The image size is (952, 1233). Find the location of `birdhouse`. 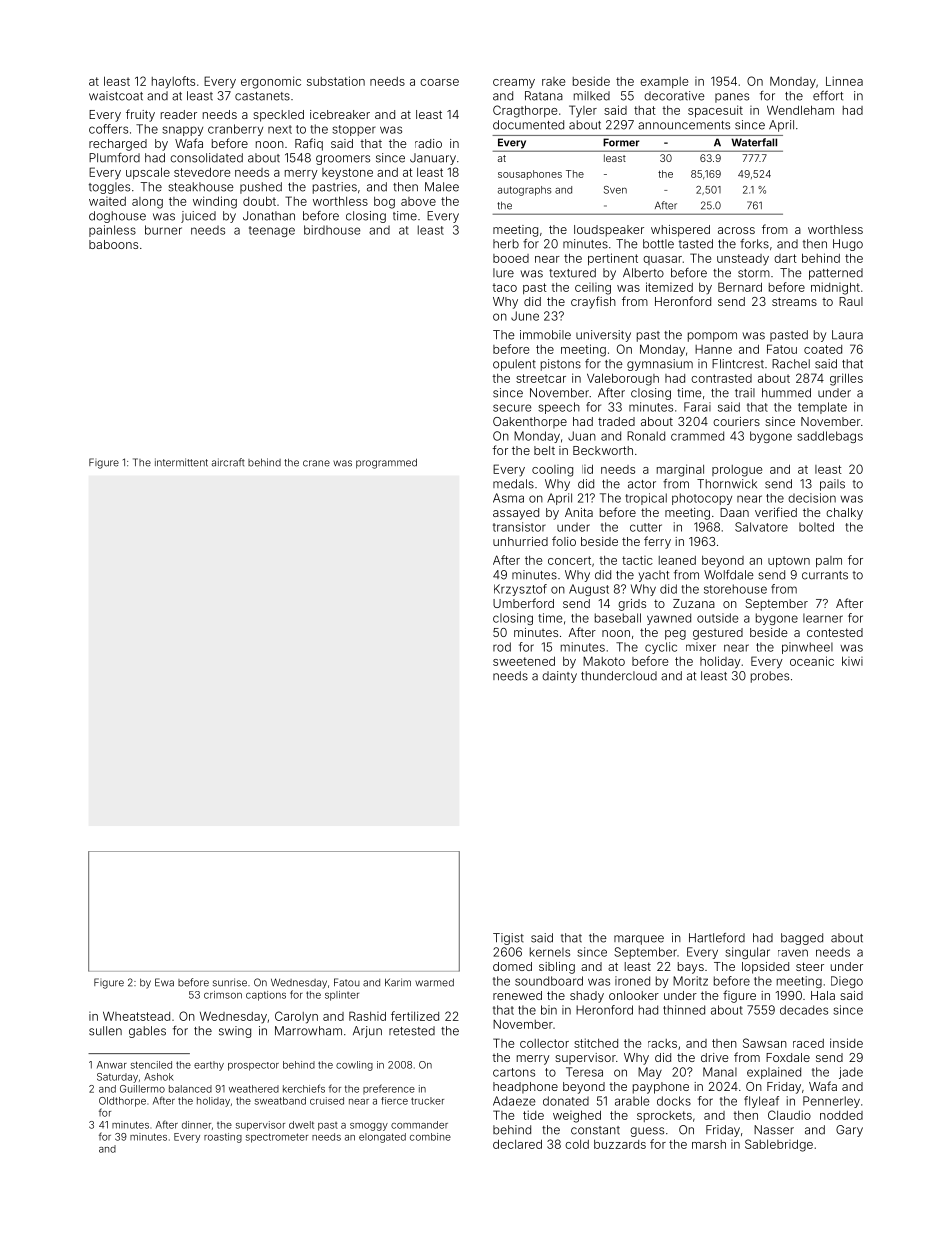

birdhouse is located at coordinates (332, 230).
